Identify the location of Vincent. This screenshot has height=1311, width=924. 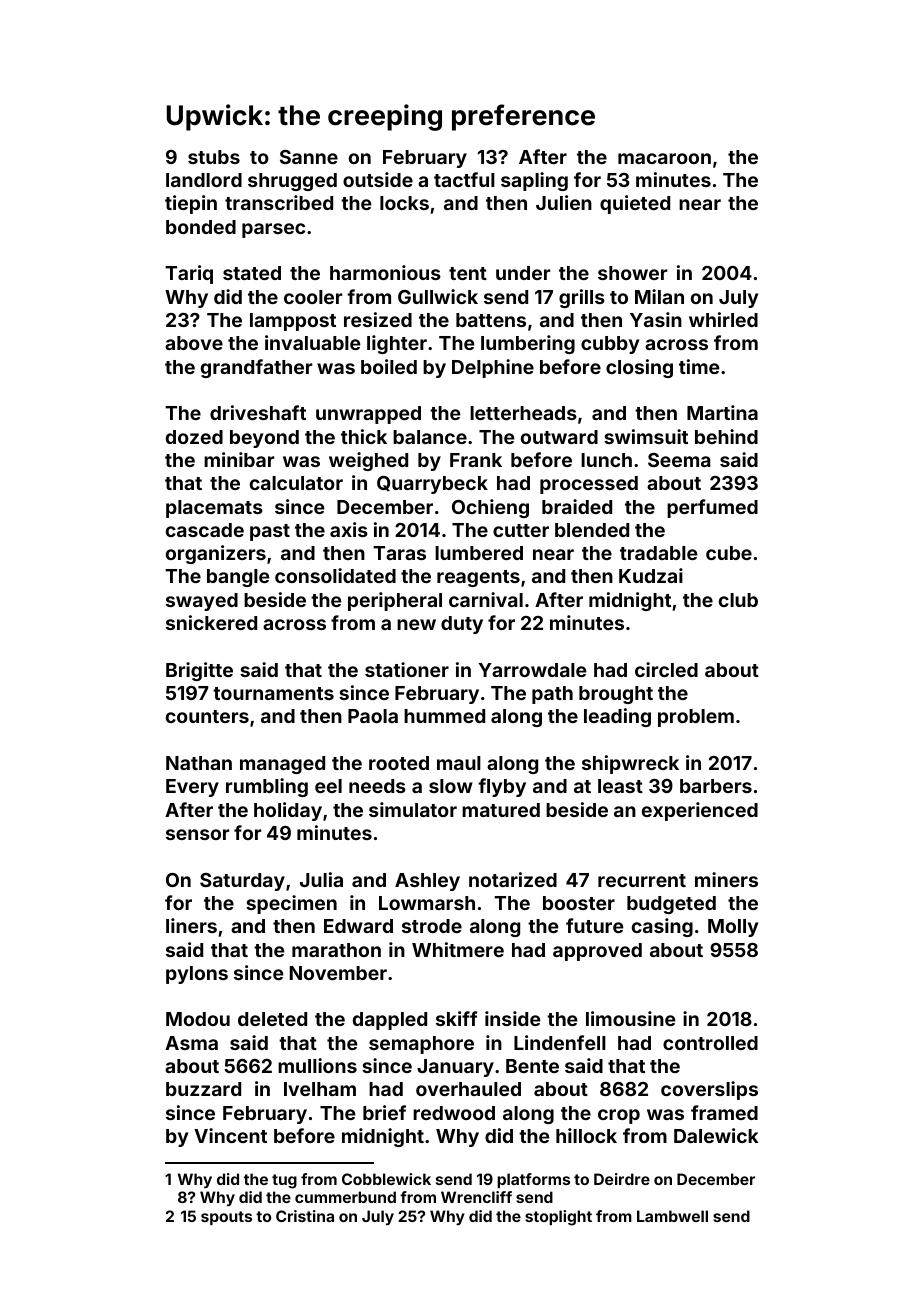
(230, 1135).
